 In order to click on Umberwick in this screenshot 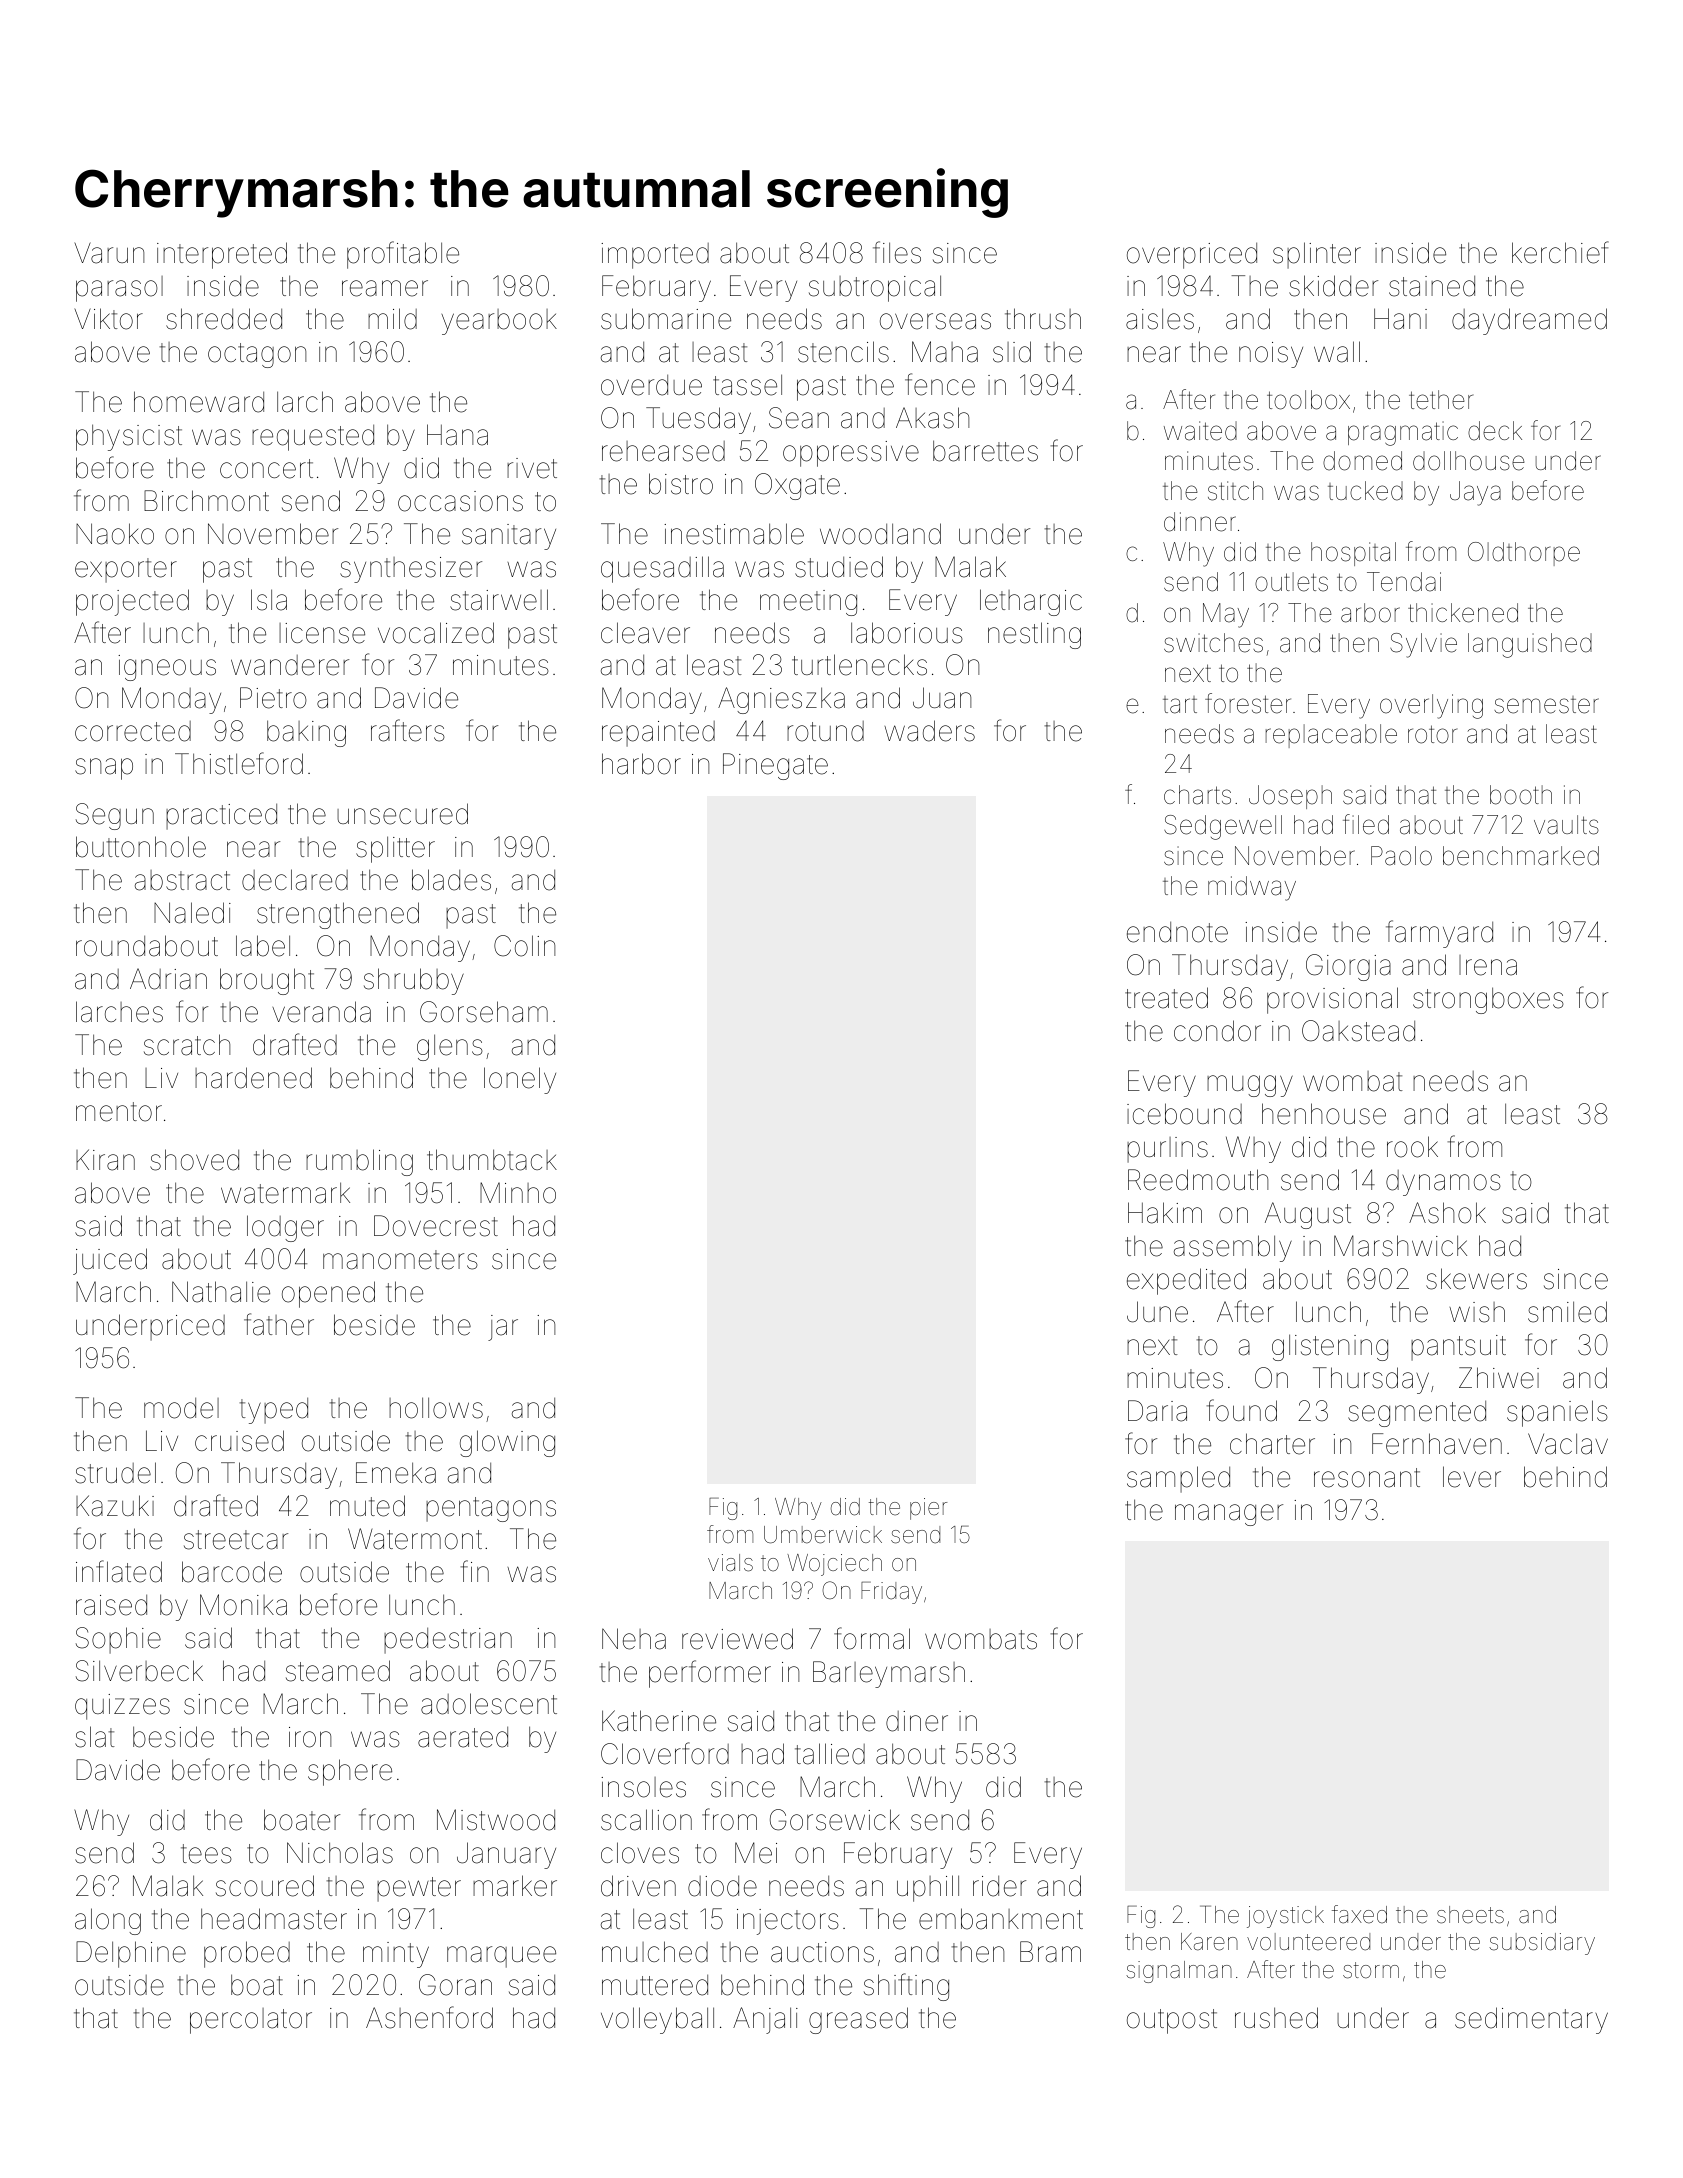, I will do `click(823, 1535)`.
